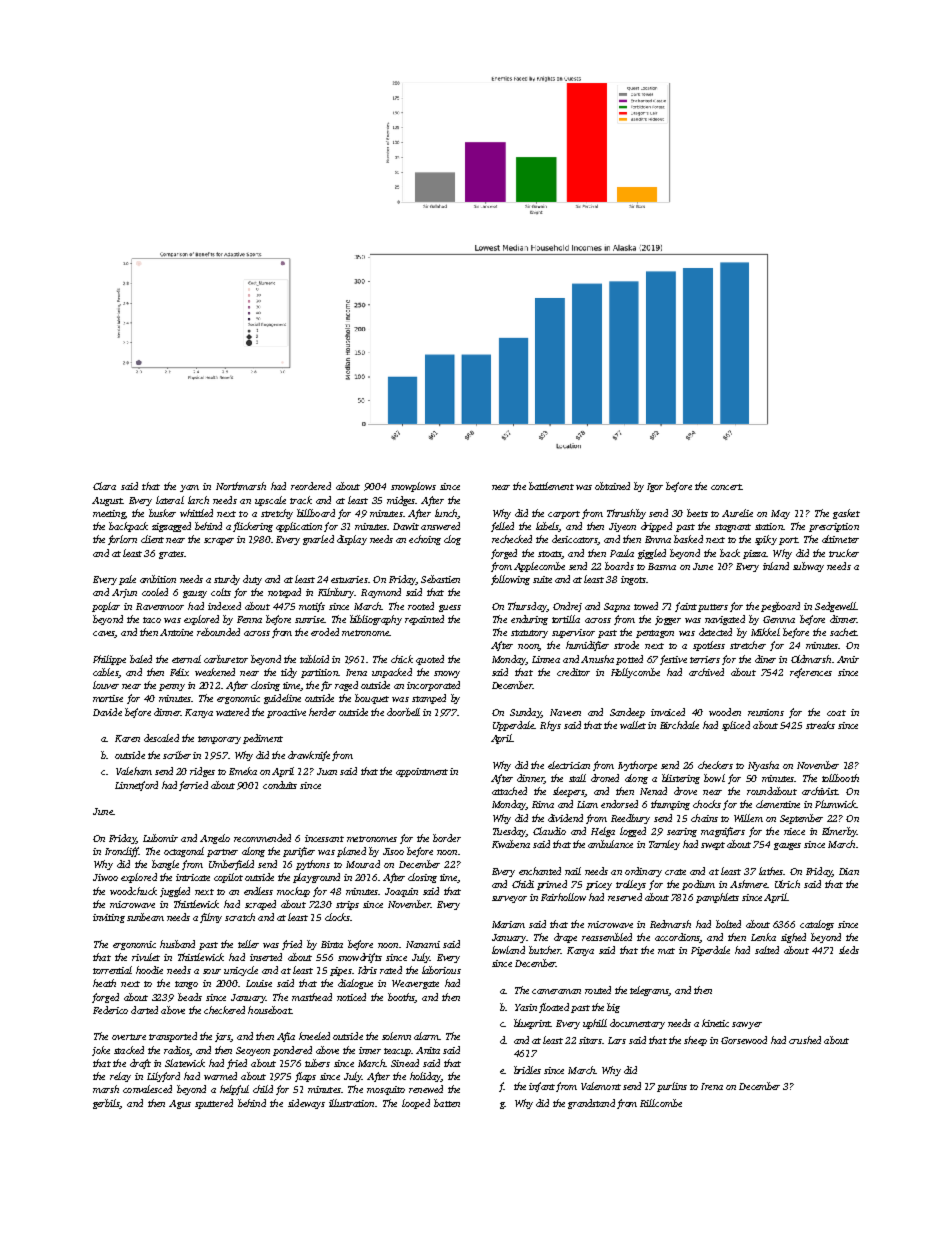  Describe the element at coordinates (337, 917) in the screenshot. I see `clocks` at that location.
